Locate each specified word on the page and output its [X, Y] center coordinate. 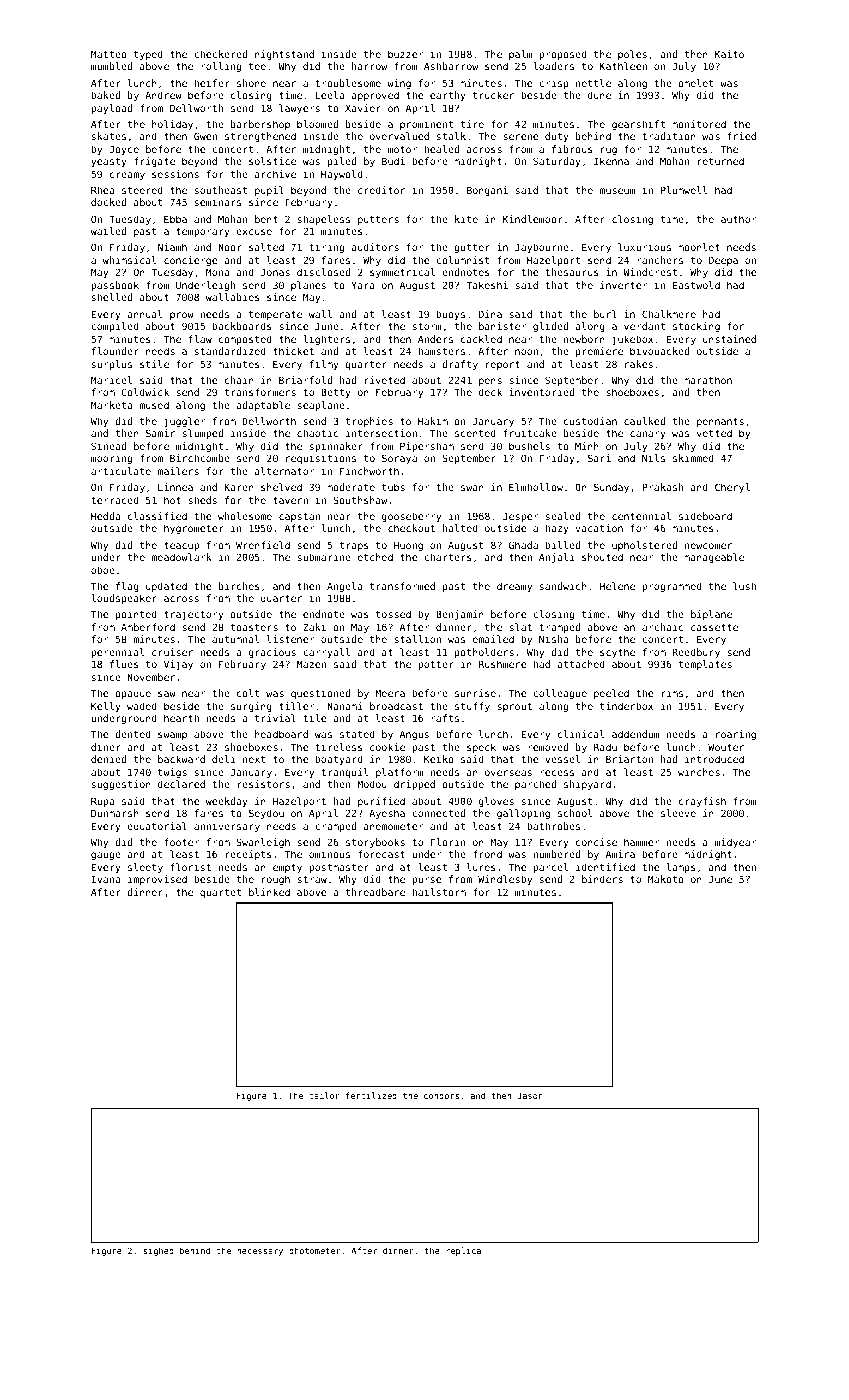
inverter [623, 285]
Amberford [148, 627]
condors [441, 1096]
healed [441, 149]
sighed [158, 1251]
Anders [435, 339]
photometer [315, 1251]
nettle [593, 83]
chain [239, 380]
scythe [617, 653]
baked [105, 95]
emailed [493, 639]
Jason [530, 1095]
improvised [157, 880]
